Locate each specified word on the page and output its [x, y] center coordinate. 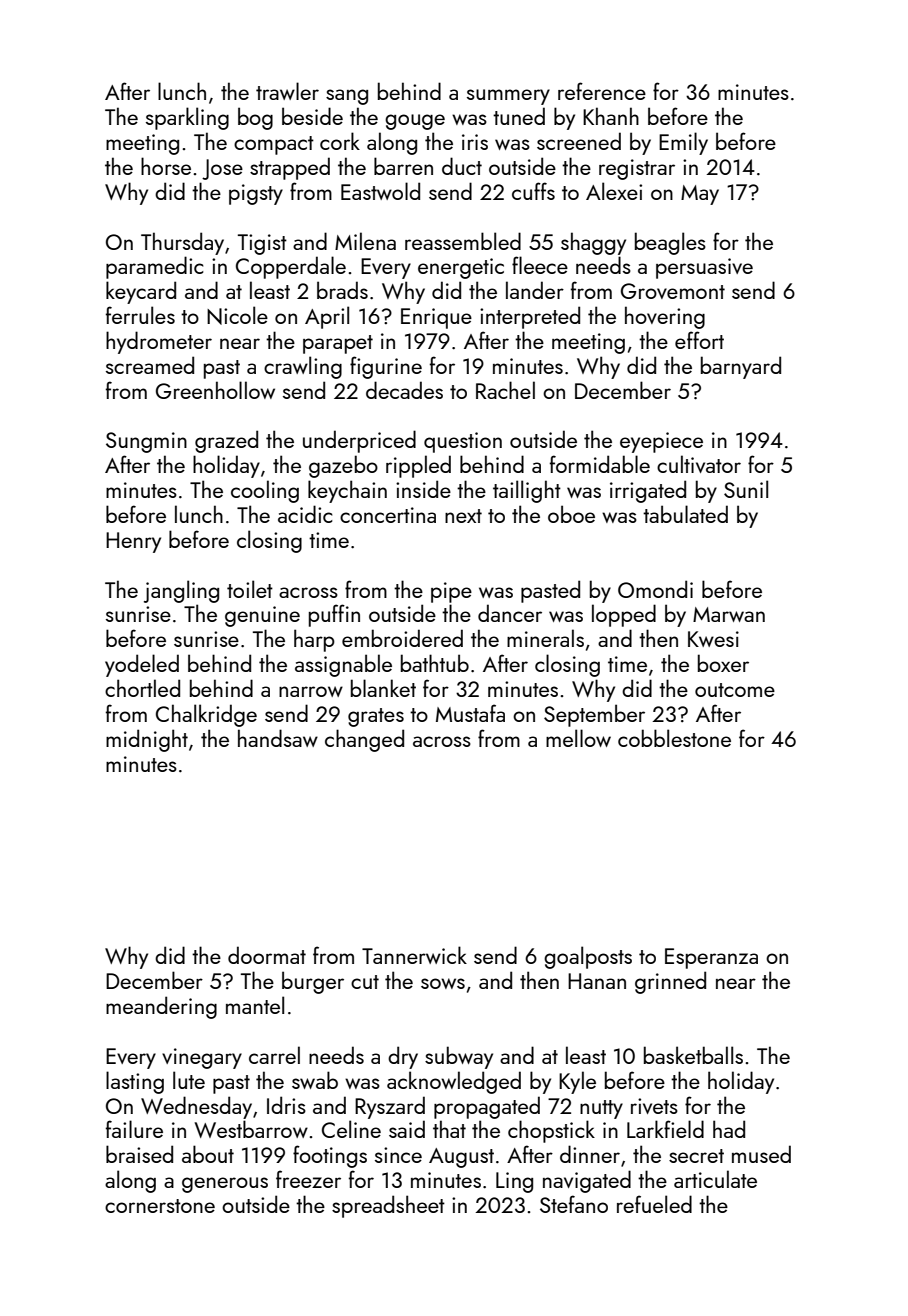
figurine [386, 367]
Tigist [262, 244]
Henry [133, 542]
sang [347, 97]
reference [602, 91]
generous [225, 1185]
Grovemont [673, 291]
